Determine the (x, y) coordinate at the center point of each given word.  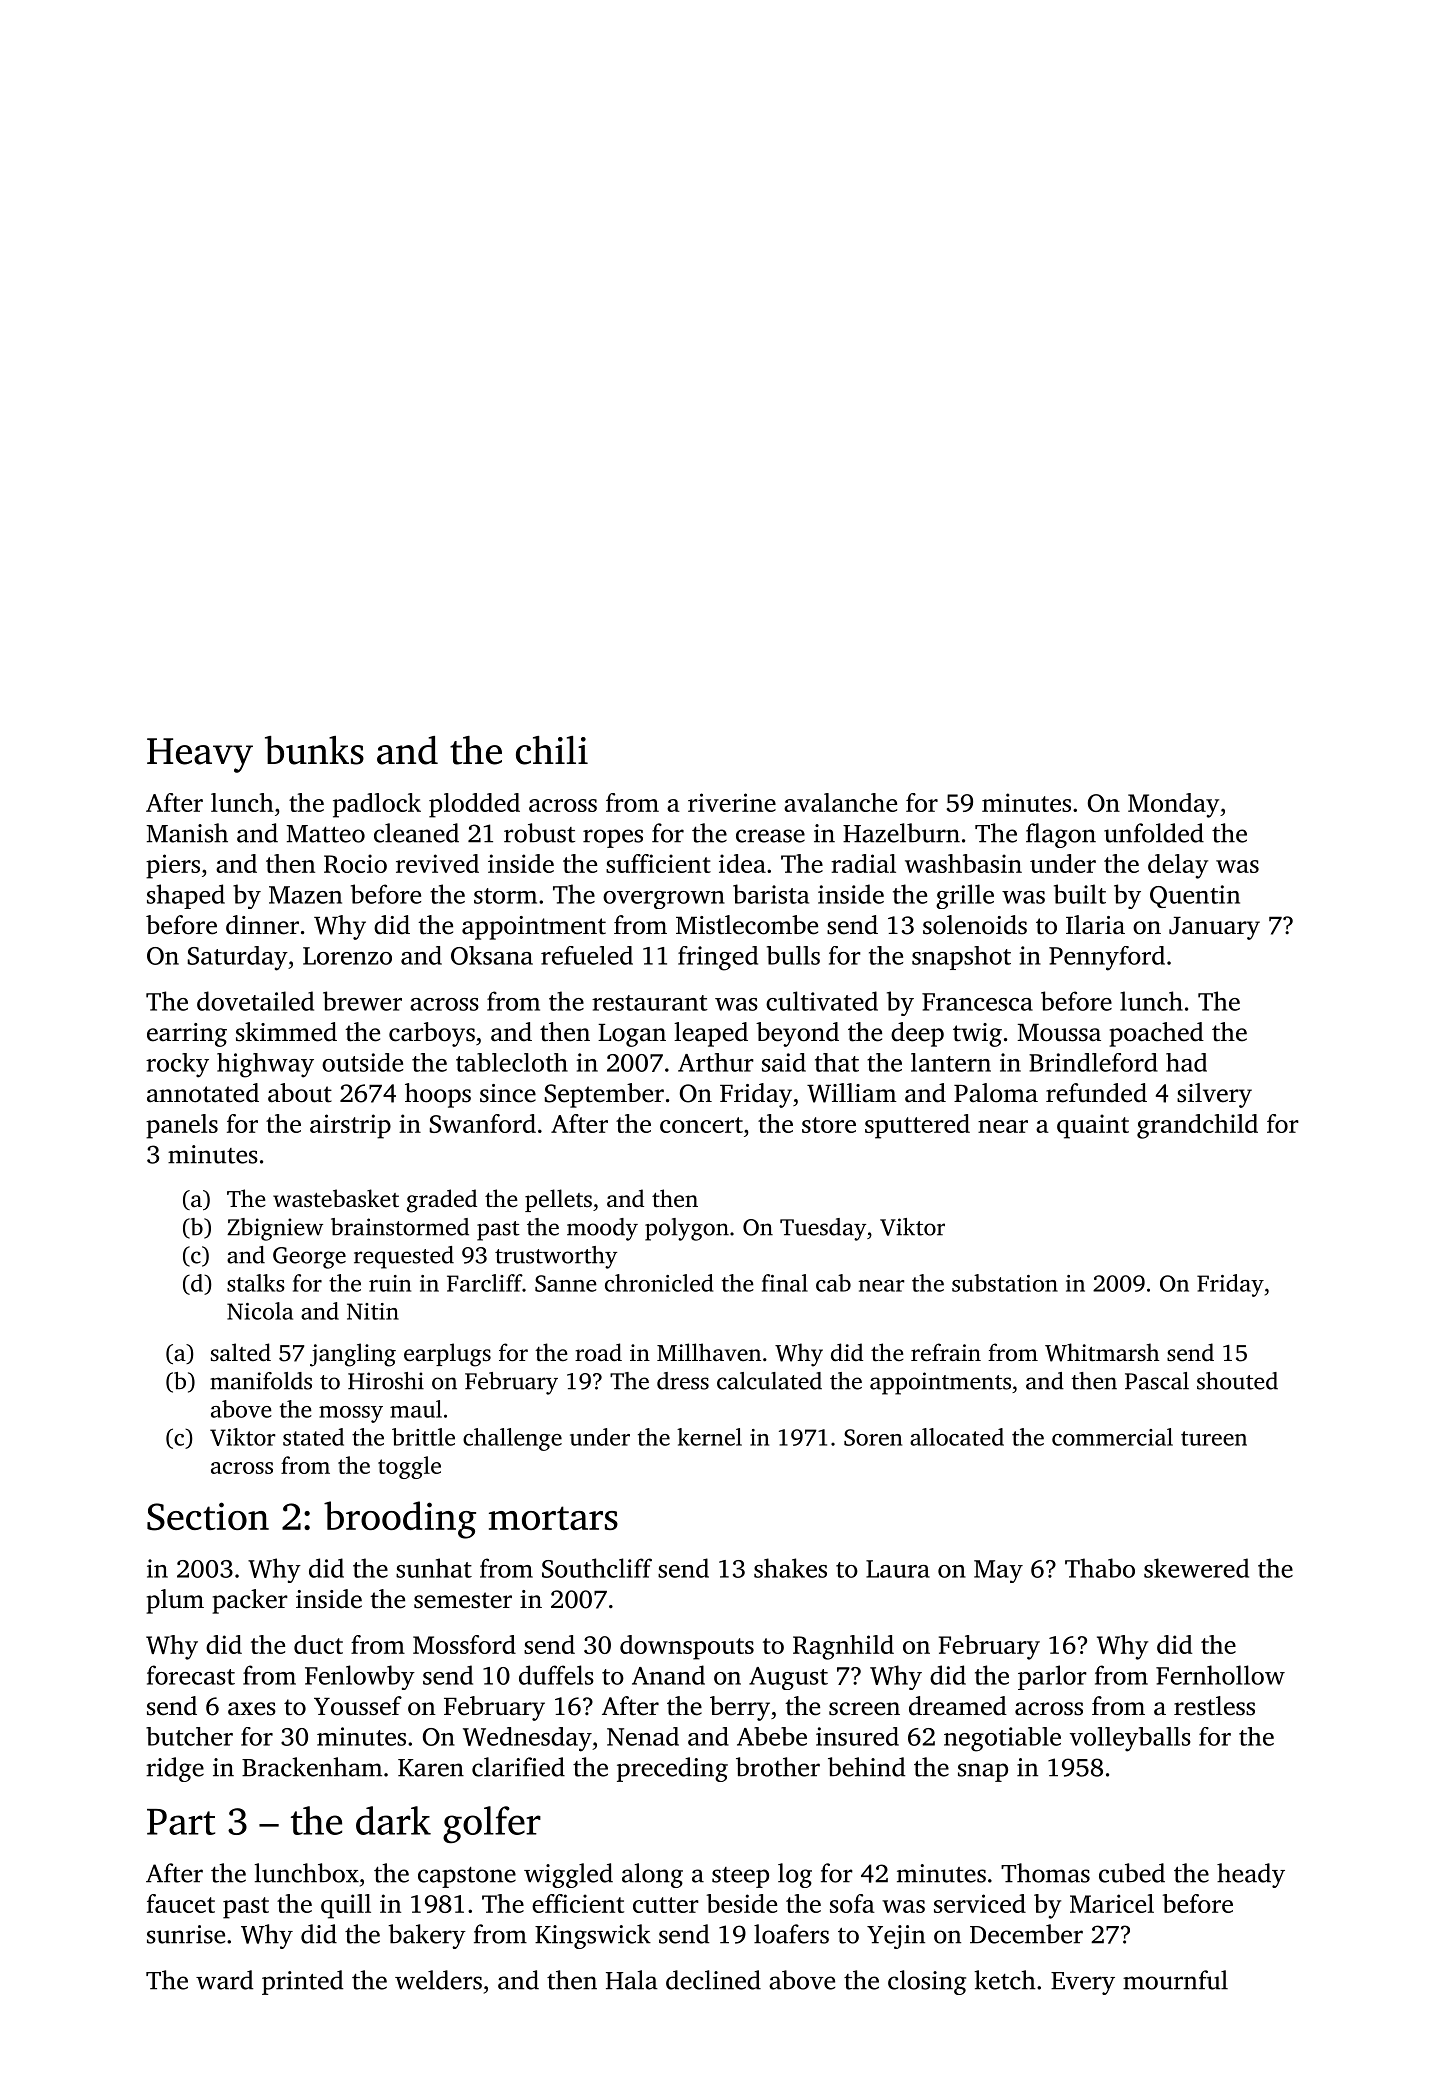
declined (713, 1980)
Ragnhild (843, 1647)
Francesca (977, 1002)
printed (302, 1982)
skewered (1196, 1568)
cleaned (416, 833)
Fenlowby (360, 1677)
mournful (1175, 1980)
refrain (946, 1352)
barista (771, 894)
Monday (1173, 805)
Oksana (492, 955)
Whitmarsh (1102, 1352)
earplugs (447, 1355)
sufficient (658, 863)
